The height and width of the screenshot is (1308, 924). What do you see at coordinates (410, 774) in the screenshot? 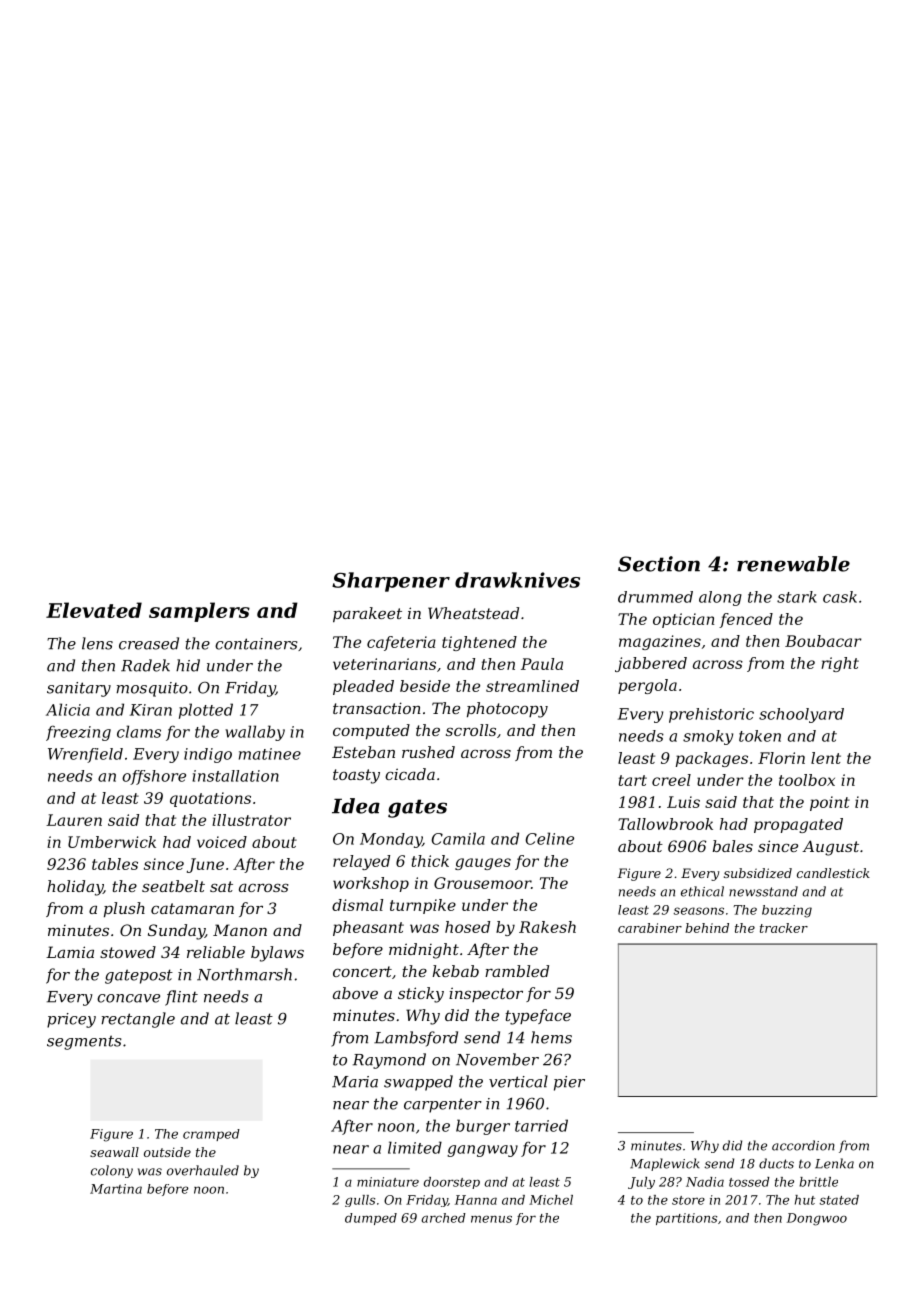
I see `cicada` at bounding box center [410, 774].
